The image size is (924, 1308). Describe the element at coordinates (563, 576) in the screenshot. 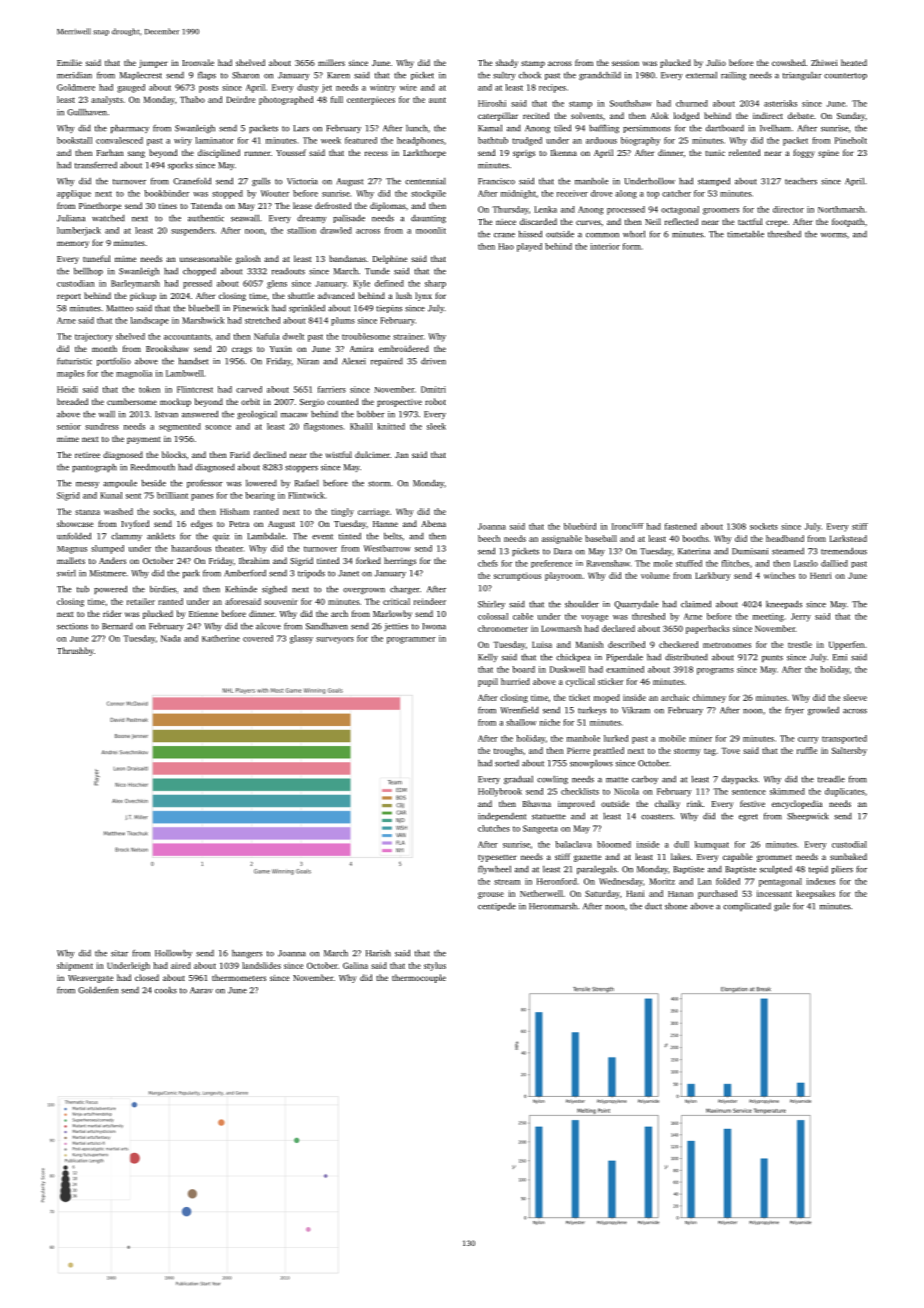

I see `playroom` at that location.
